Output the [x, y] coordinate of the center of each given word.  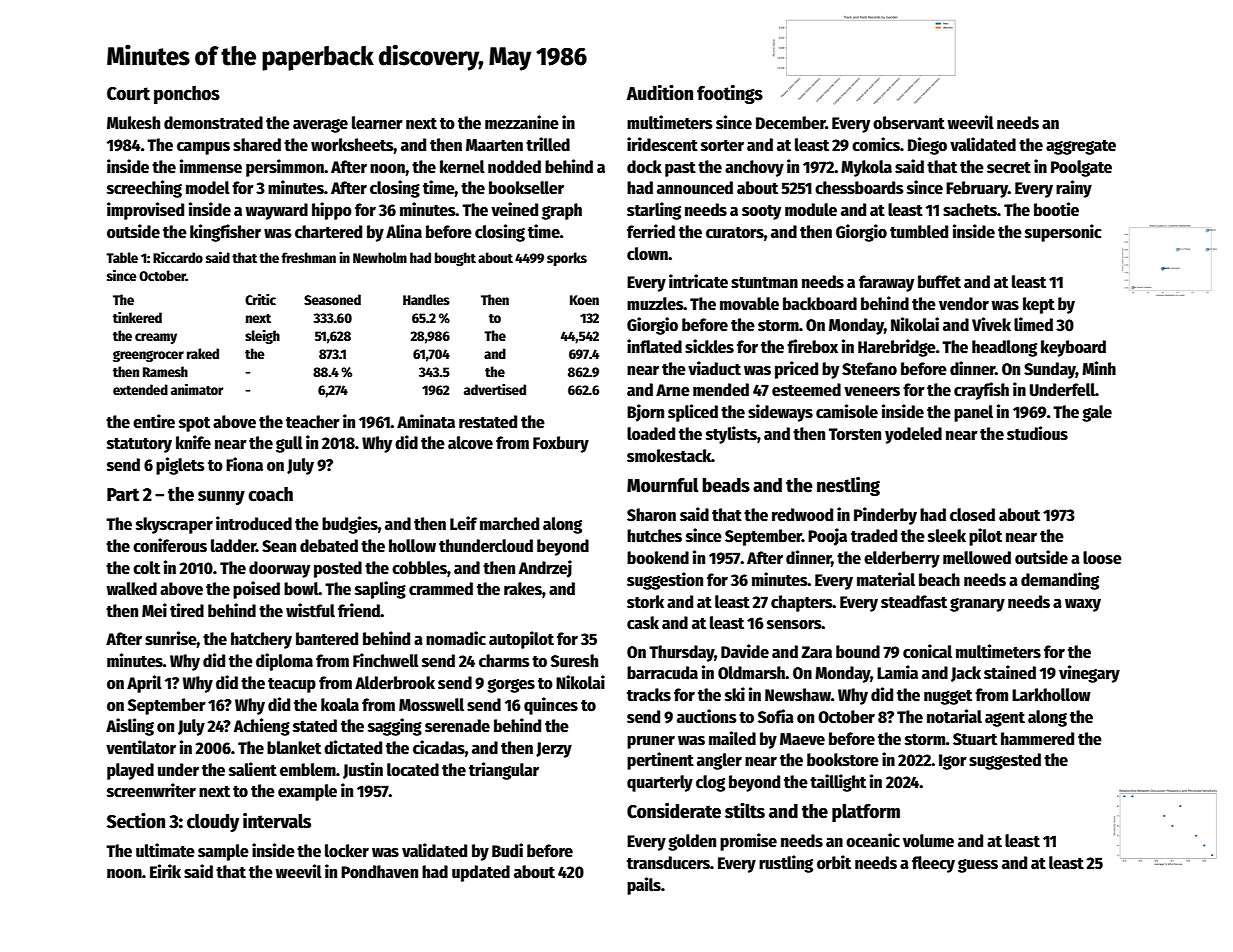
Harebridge [897, 348]
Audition [659, 93]
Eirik [165, 871]
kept [1039, 305]
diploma [284, 662]
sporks [567, 259]
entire [154, 421]
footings [730, 94]
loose [1102, 558]
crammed [441, 589]
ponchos [187, 95]
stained [1010, 672]
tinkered [137, 317]
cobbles [419, 568]
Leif [463, 523]
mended [721, 390]
